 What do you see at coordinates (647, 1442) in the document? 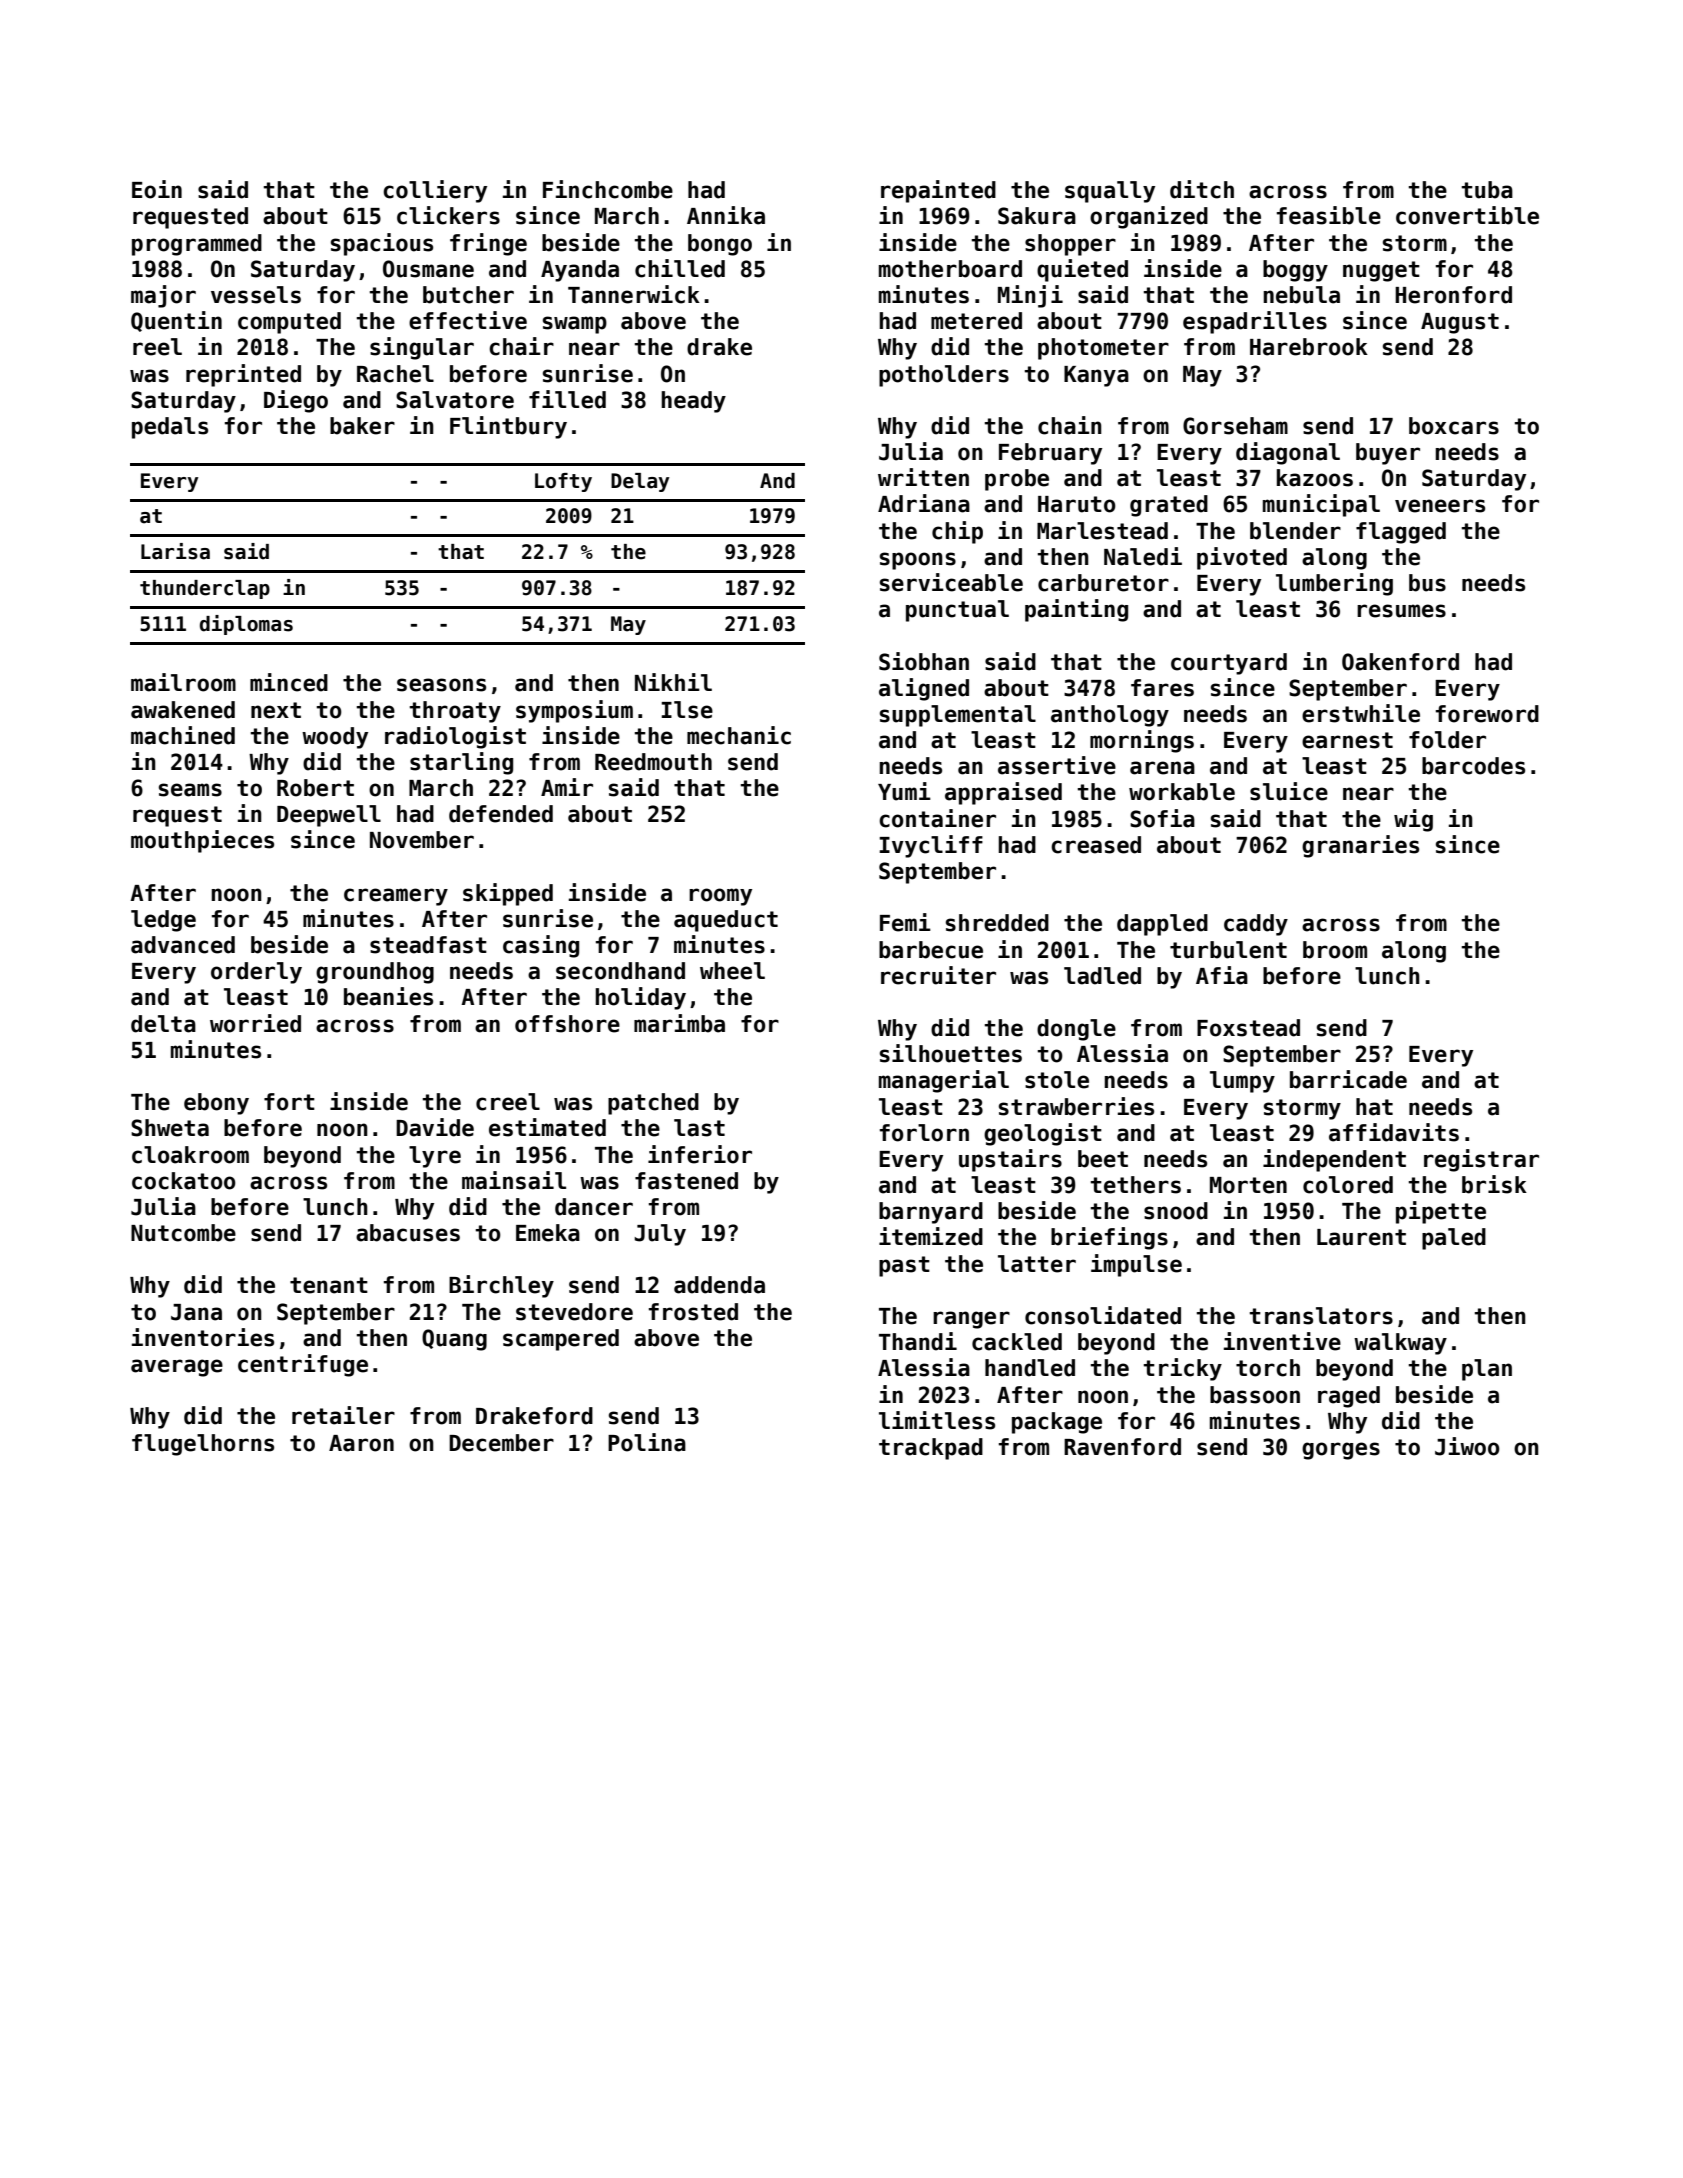
I see `Polina` at bounding box center [647, 1442].
